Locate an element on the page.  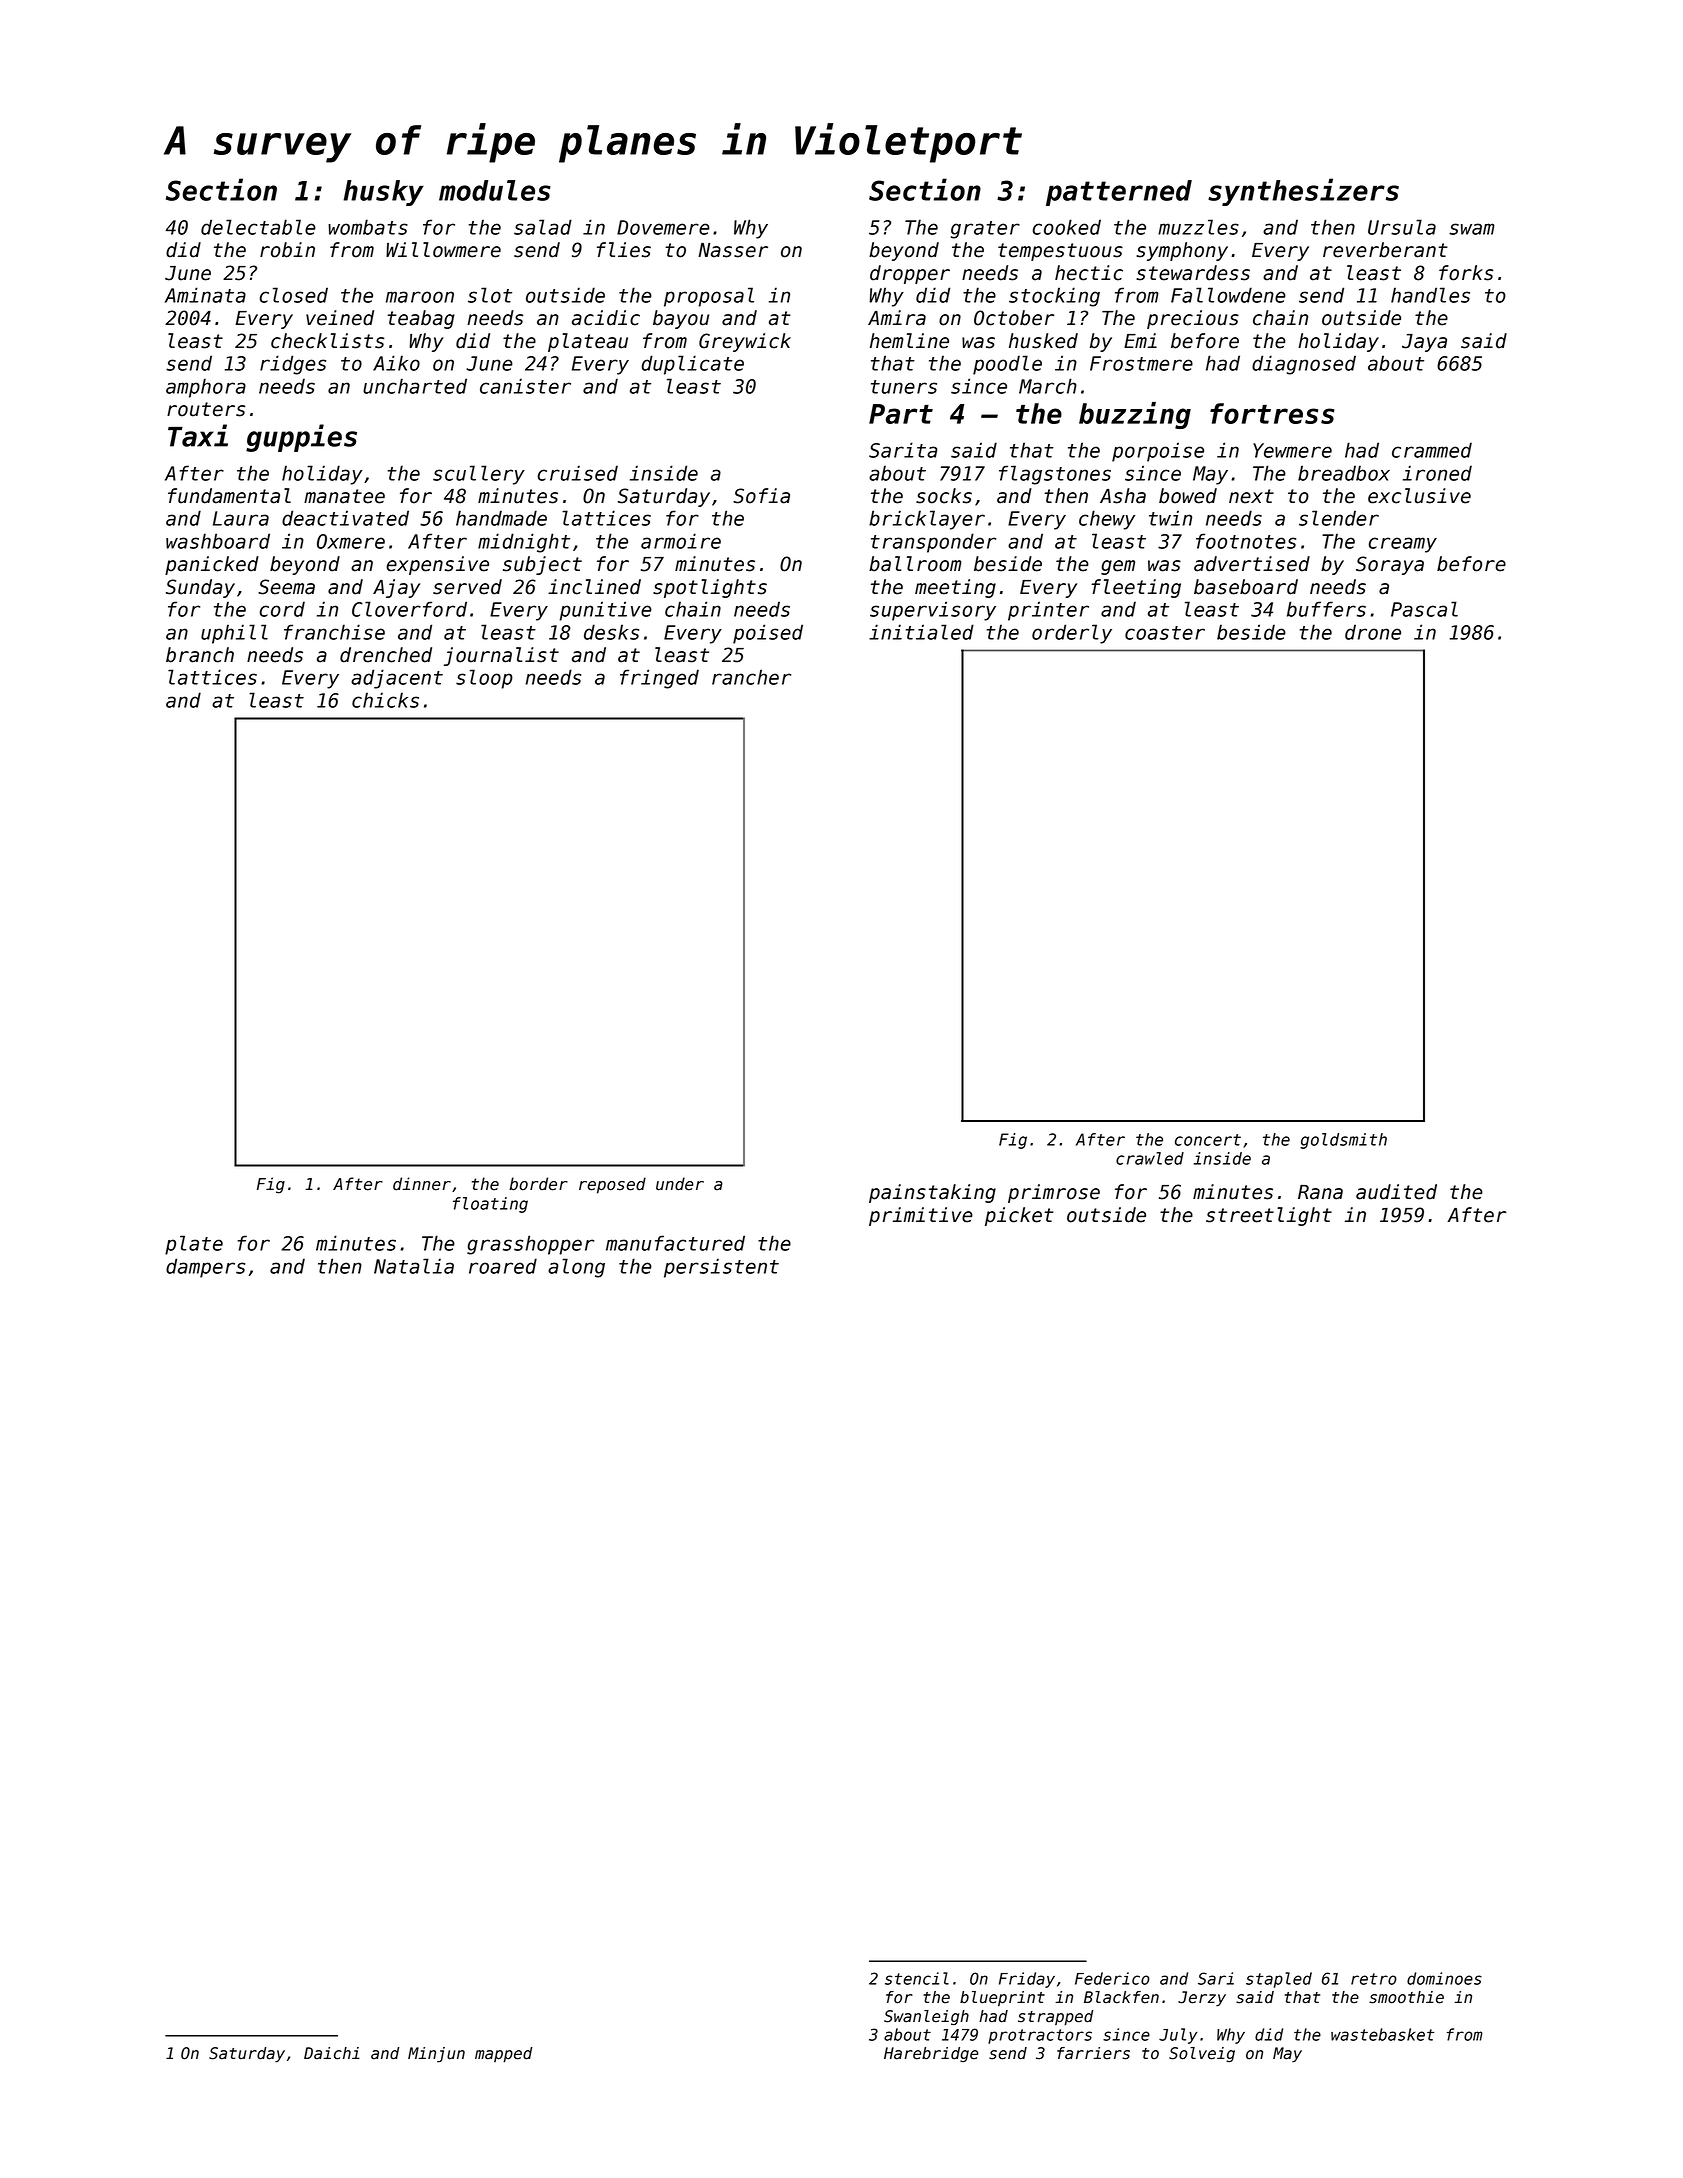
next is located at coordinates (1251, 496).
